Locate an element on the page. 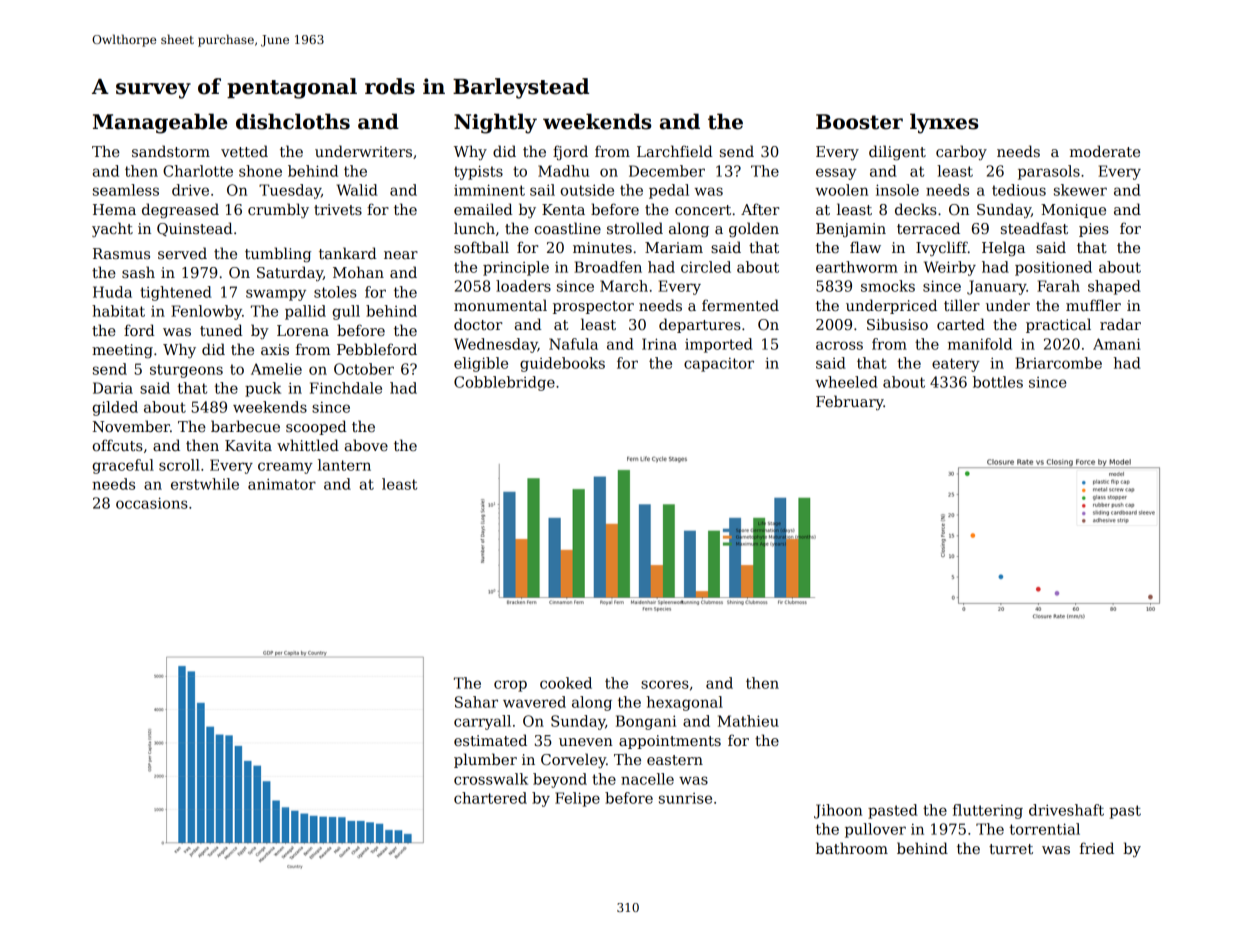 The height and width of the page is (952, 1233). bathroom is located at coordinates (852, 848).
